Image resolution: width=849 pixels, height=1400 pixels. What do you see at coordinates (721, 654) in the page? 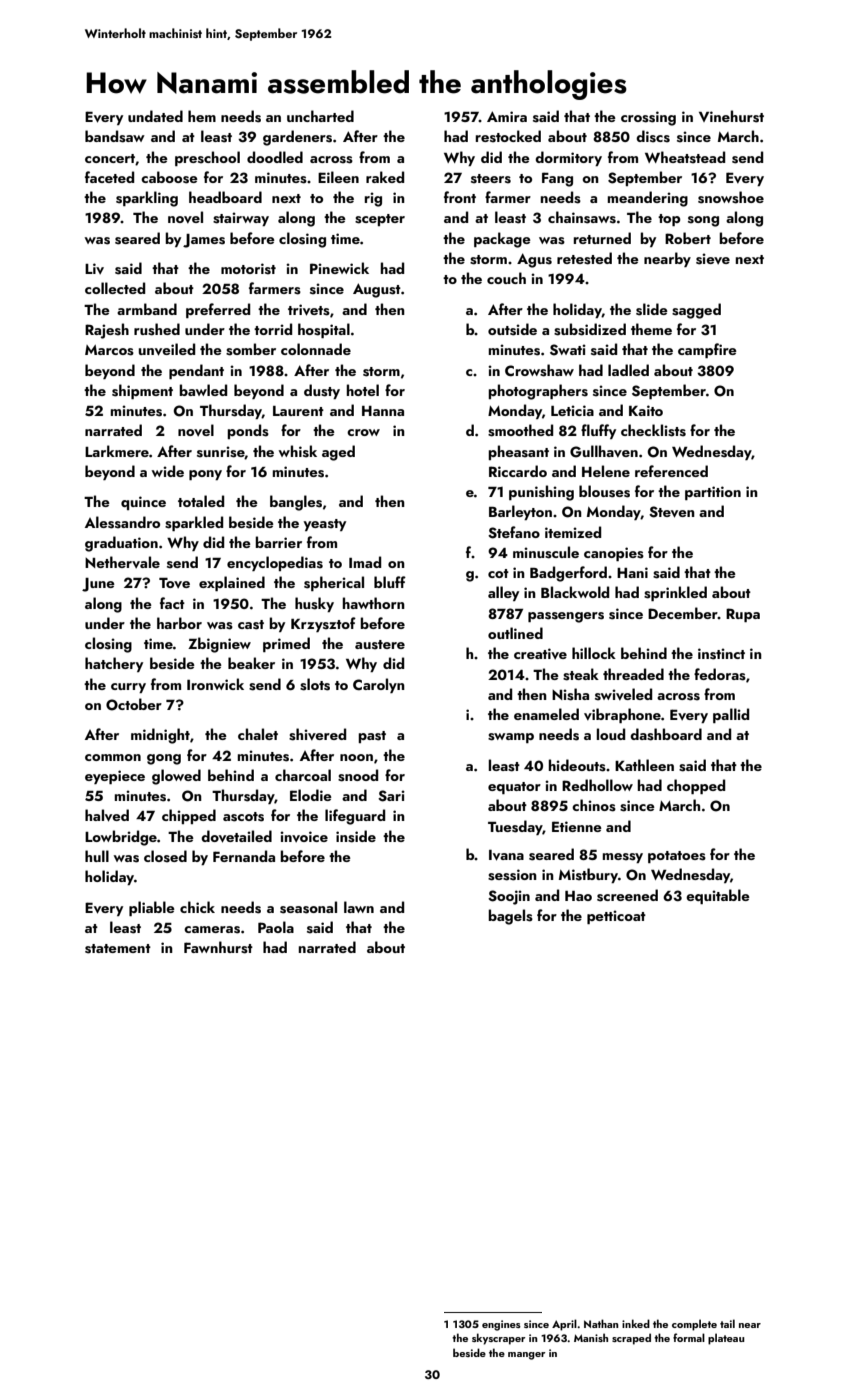
I see `instinct` at bounding box center [721, 654].
